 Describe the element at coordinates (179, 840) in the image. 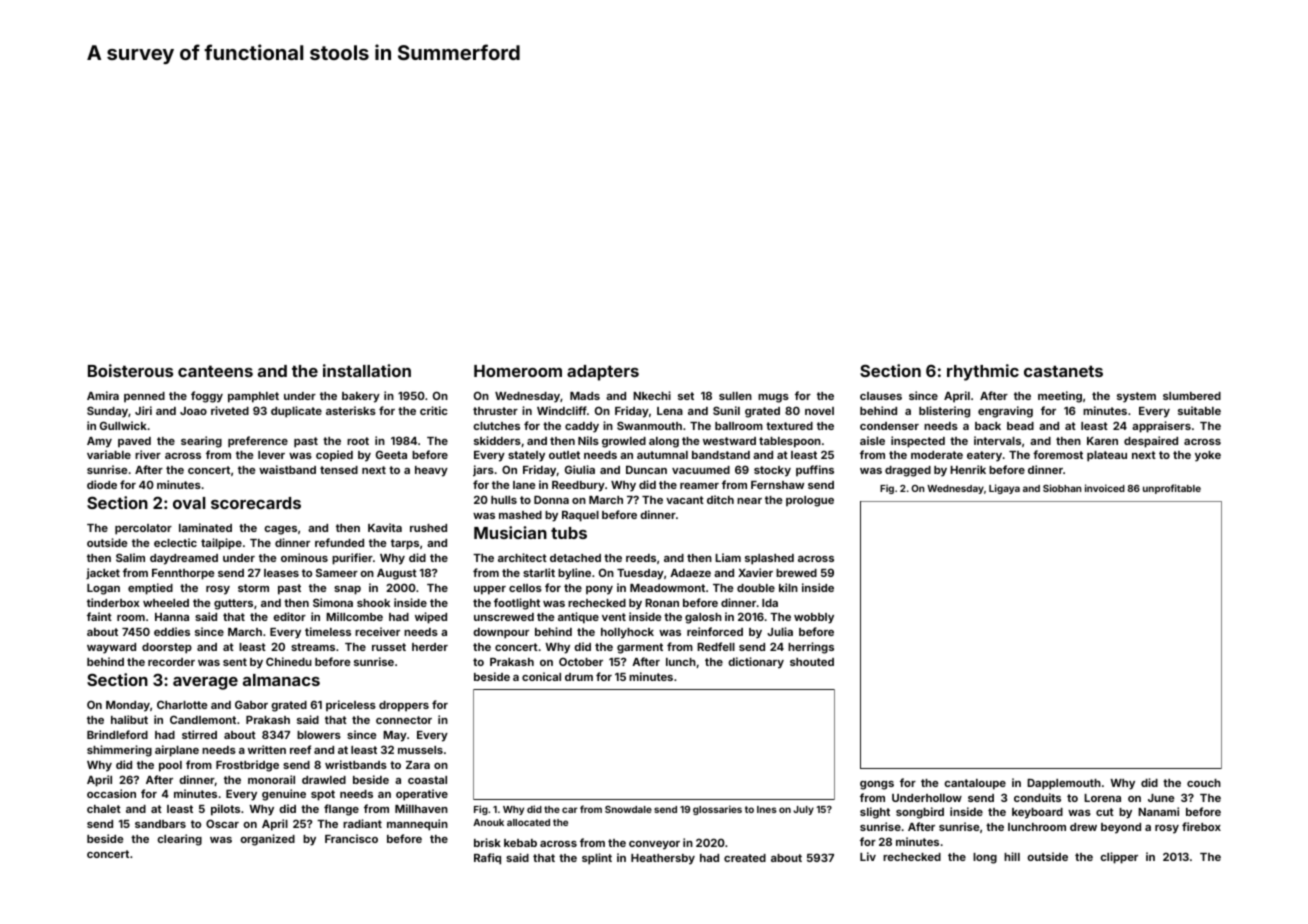

I see `clearing` at that location.
